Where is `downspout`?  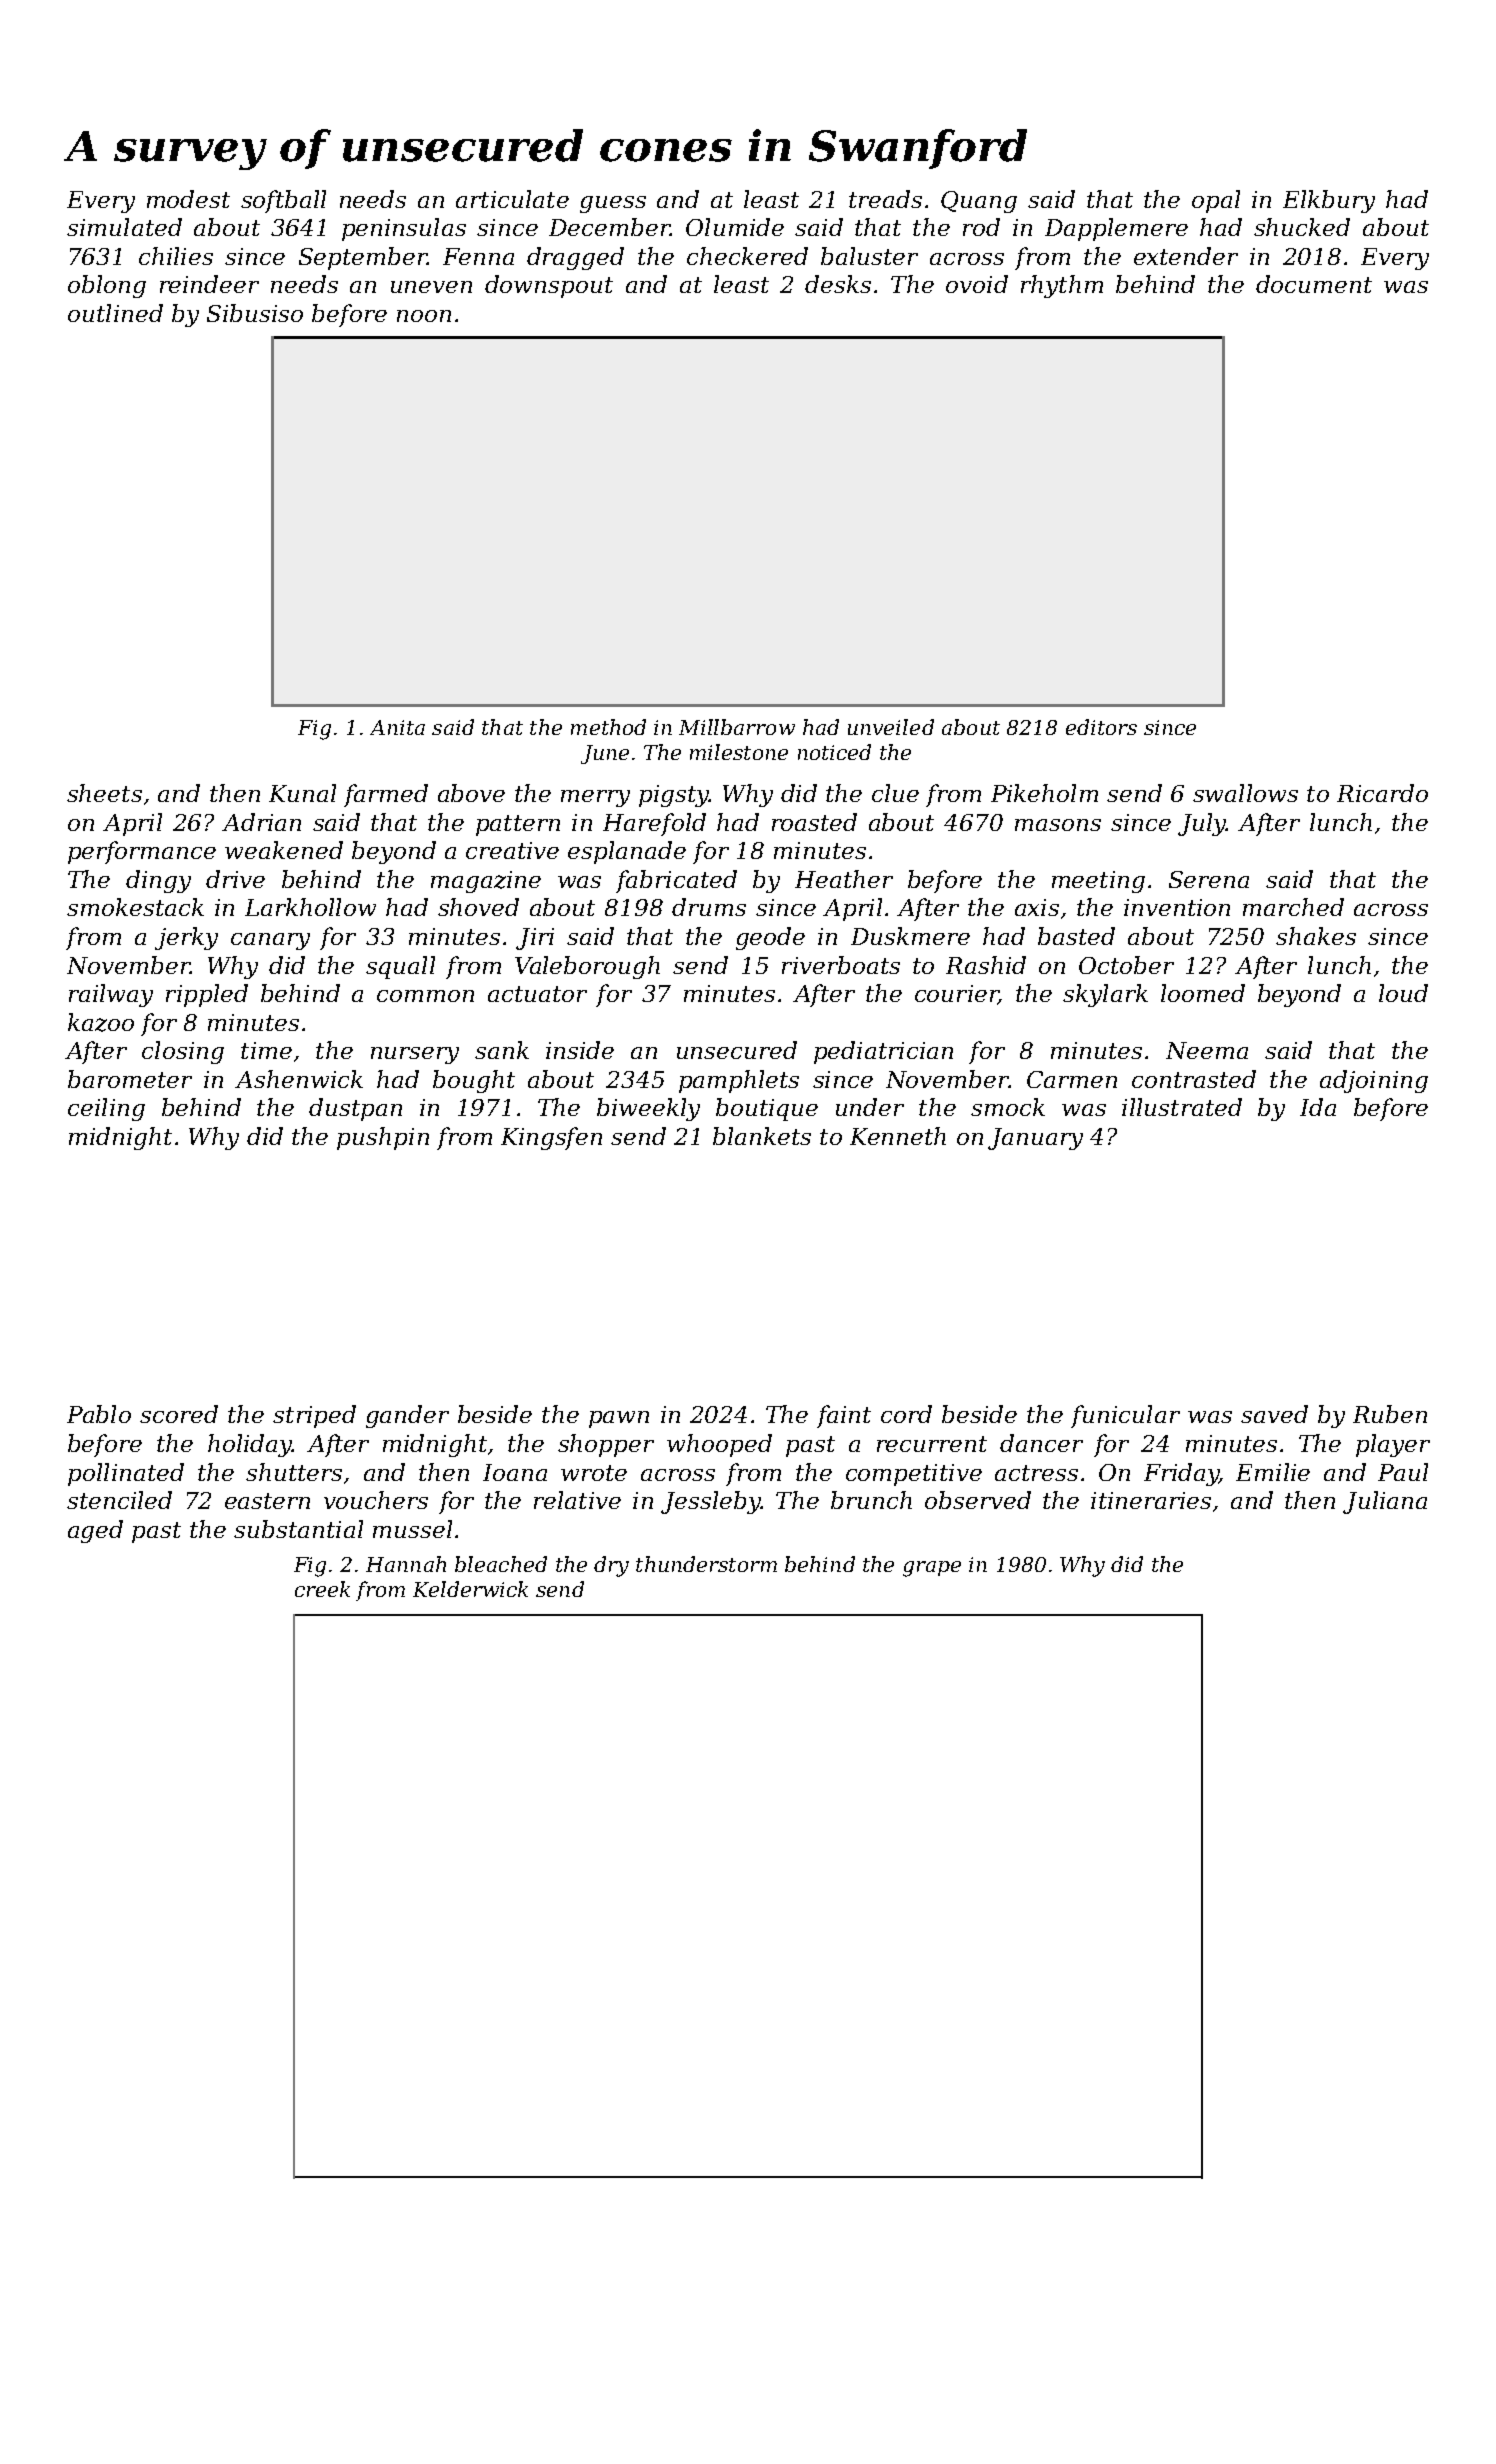 downspout is located at coordinates (549, 286).
